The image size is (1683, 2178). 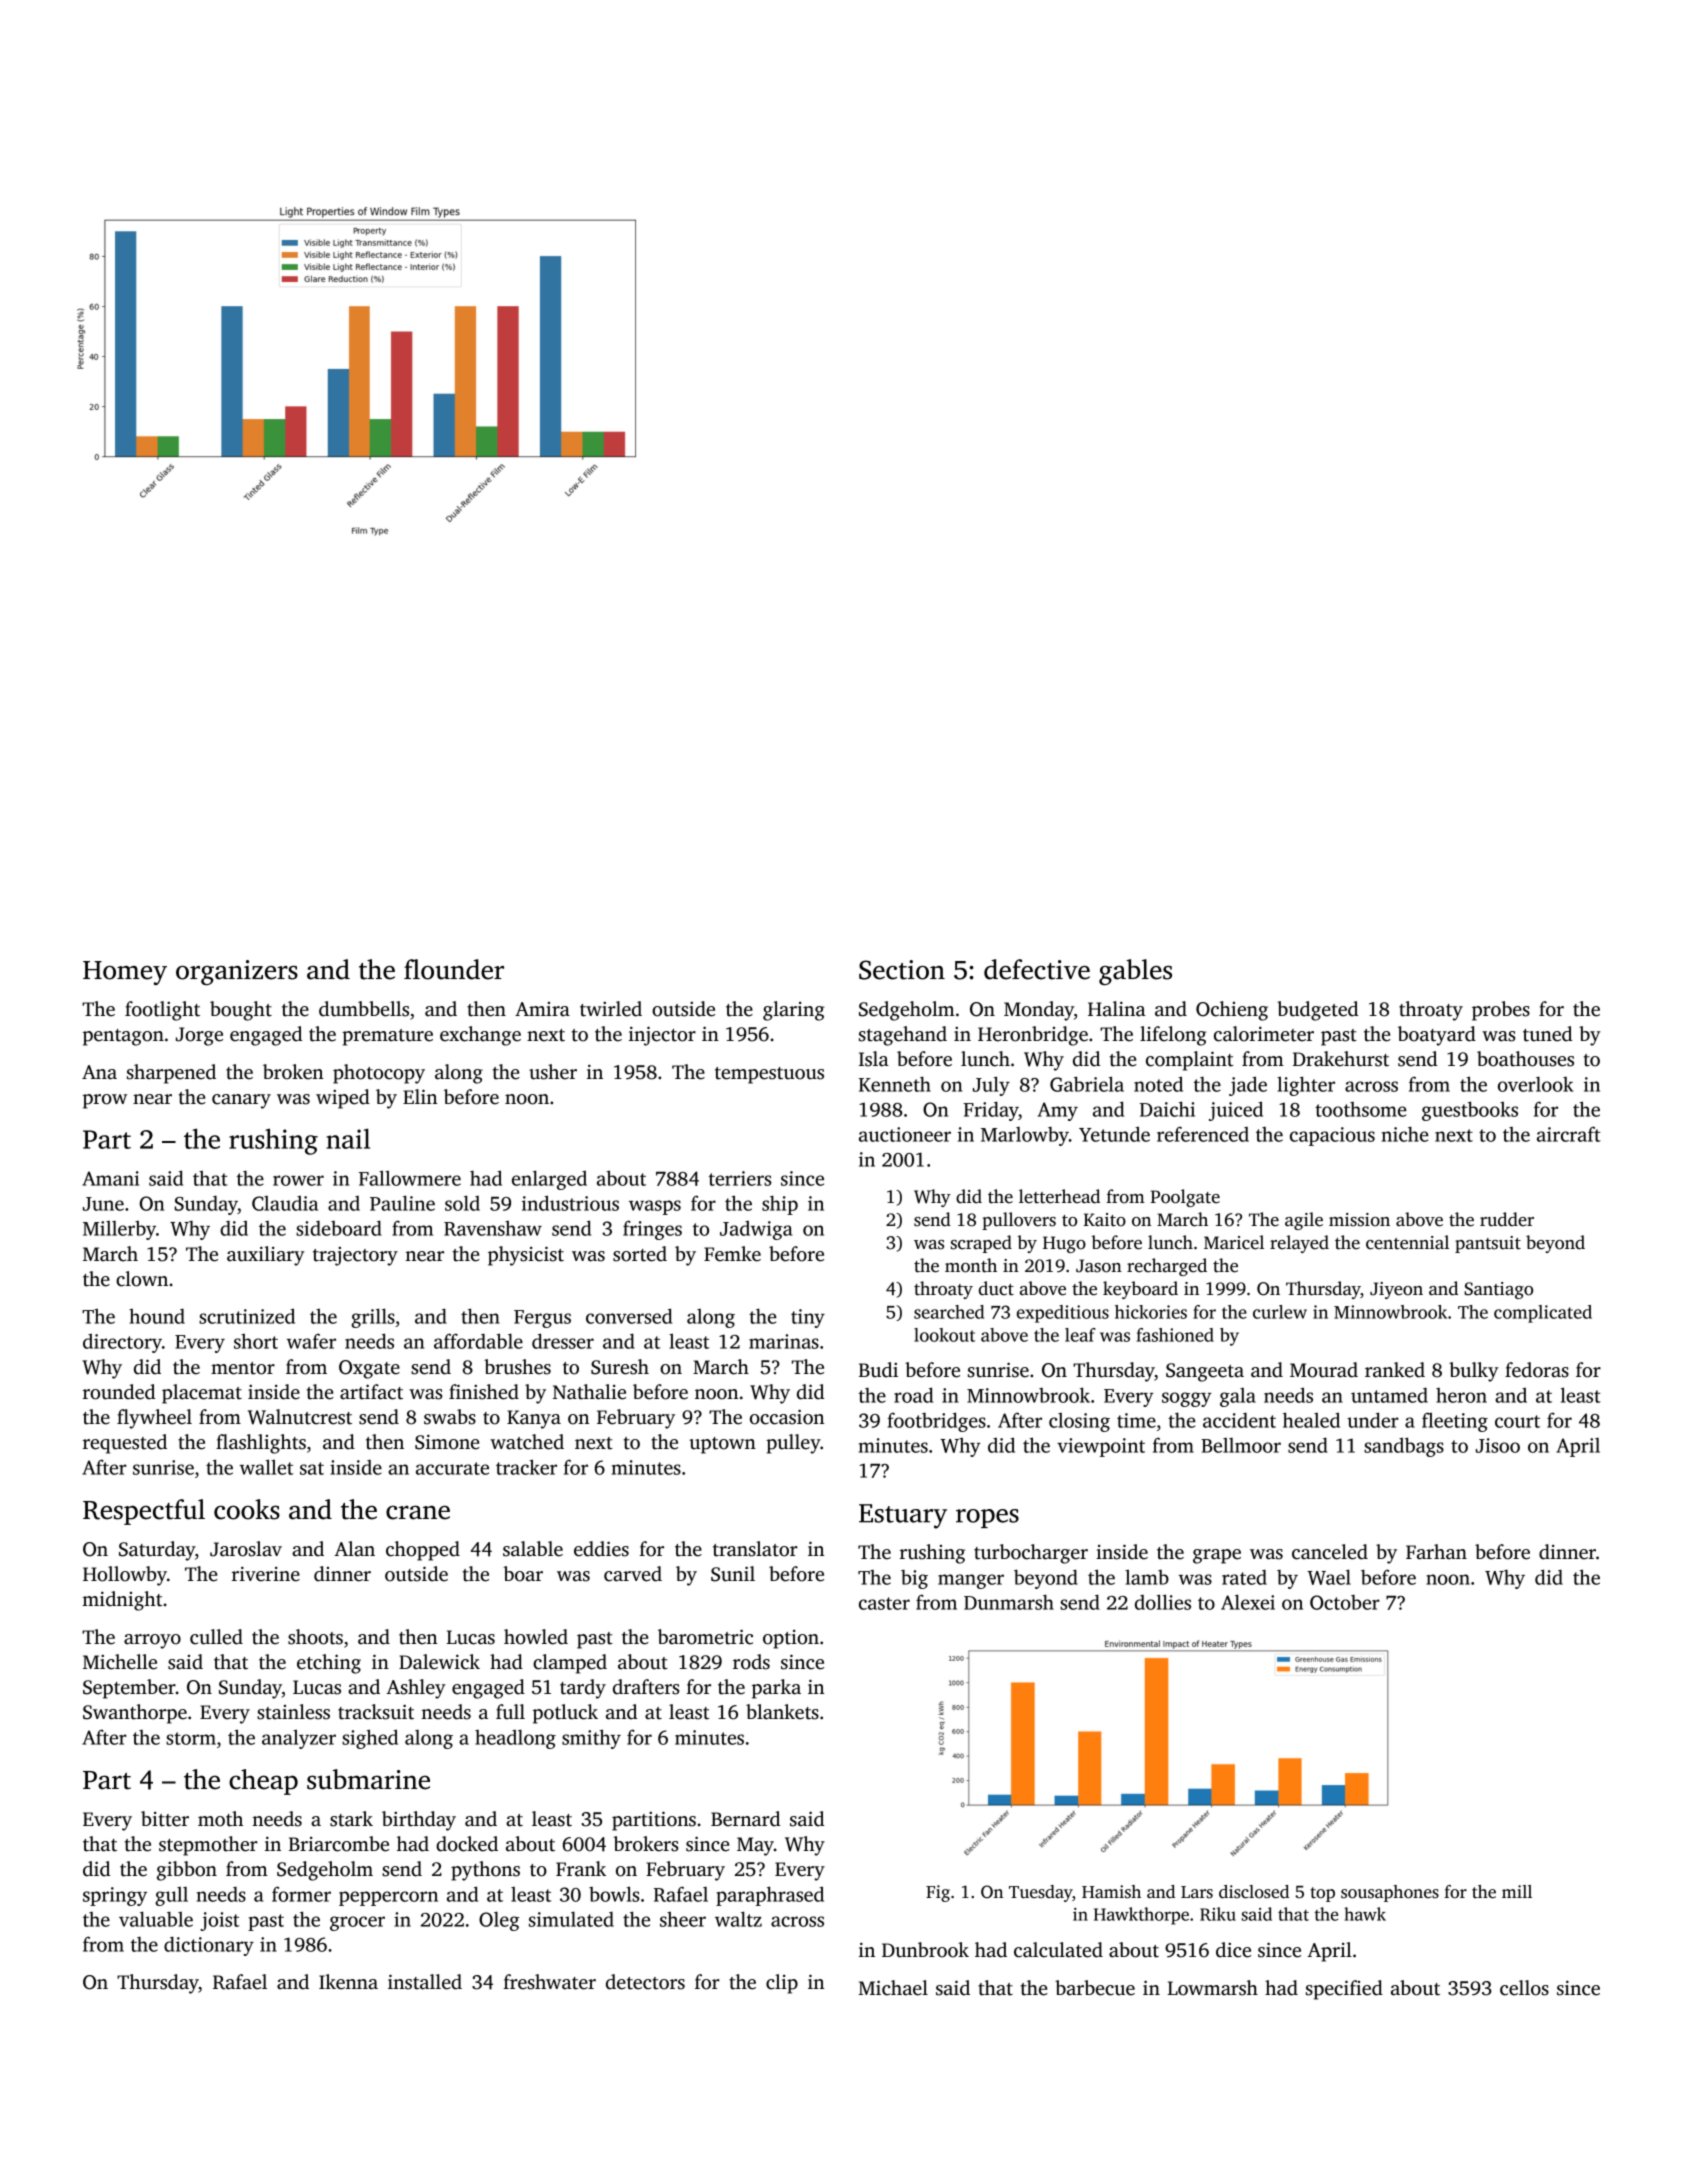 What do you see at coordinates (1212, 1988) in the screenshot?
I see `Lowmarsh` at bounding box center [1212, 1988].
